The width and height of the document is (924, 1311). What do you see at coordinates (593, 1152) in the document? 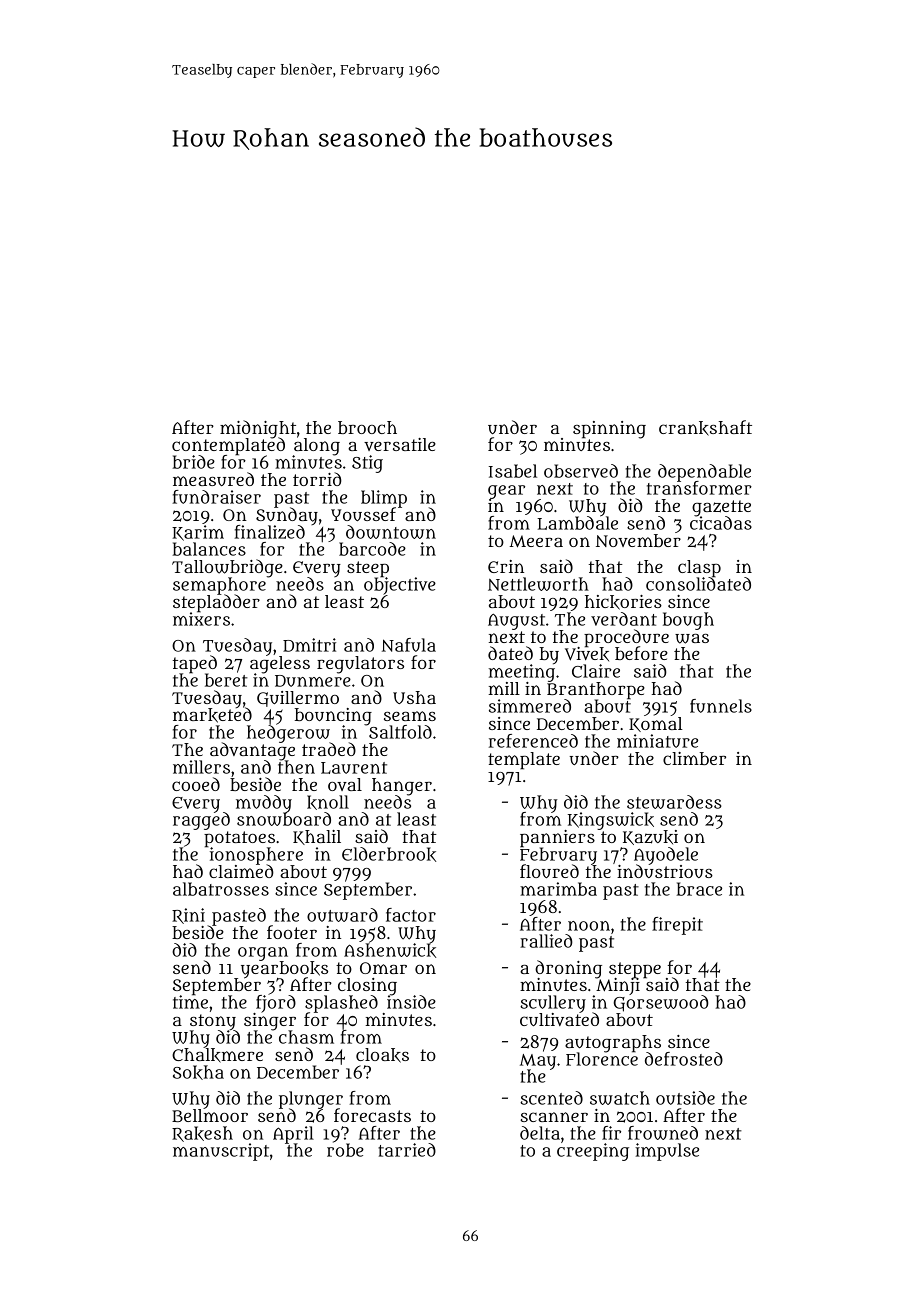
I see `creeping` at bounding box center [593, 1152].
